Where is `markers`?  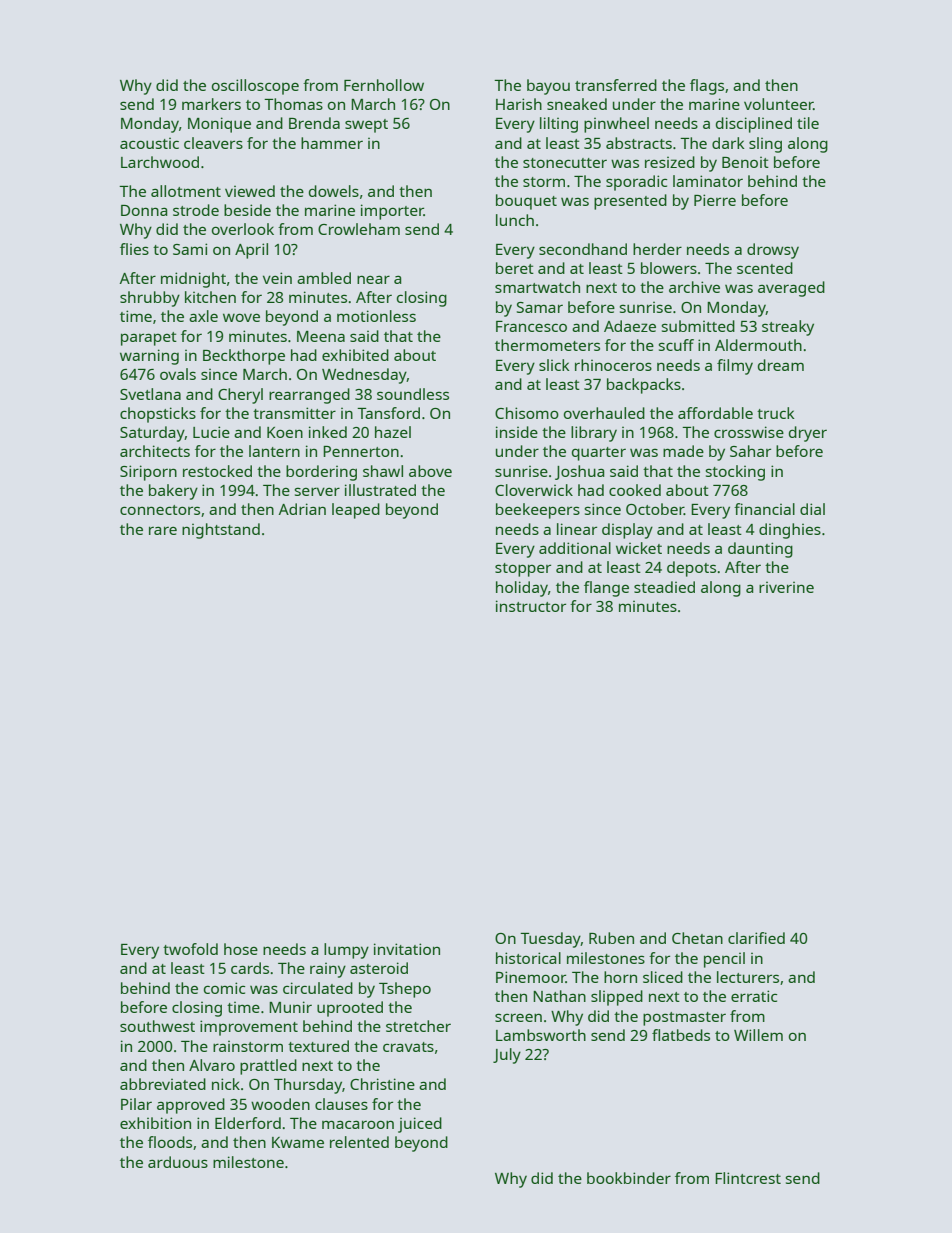 markers is located at coordinates (211, 104).
